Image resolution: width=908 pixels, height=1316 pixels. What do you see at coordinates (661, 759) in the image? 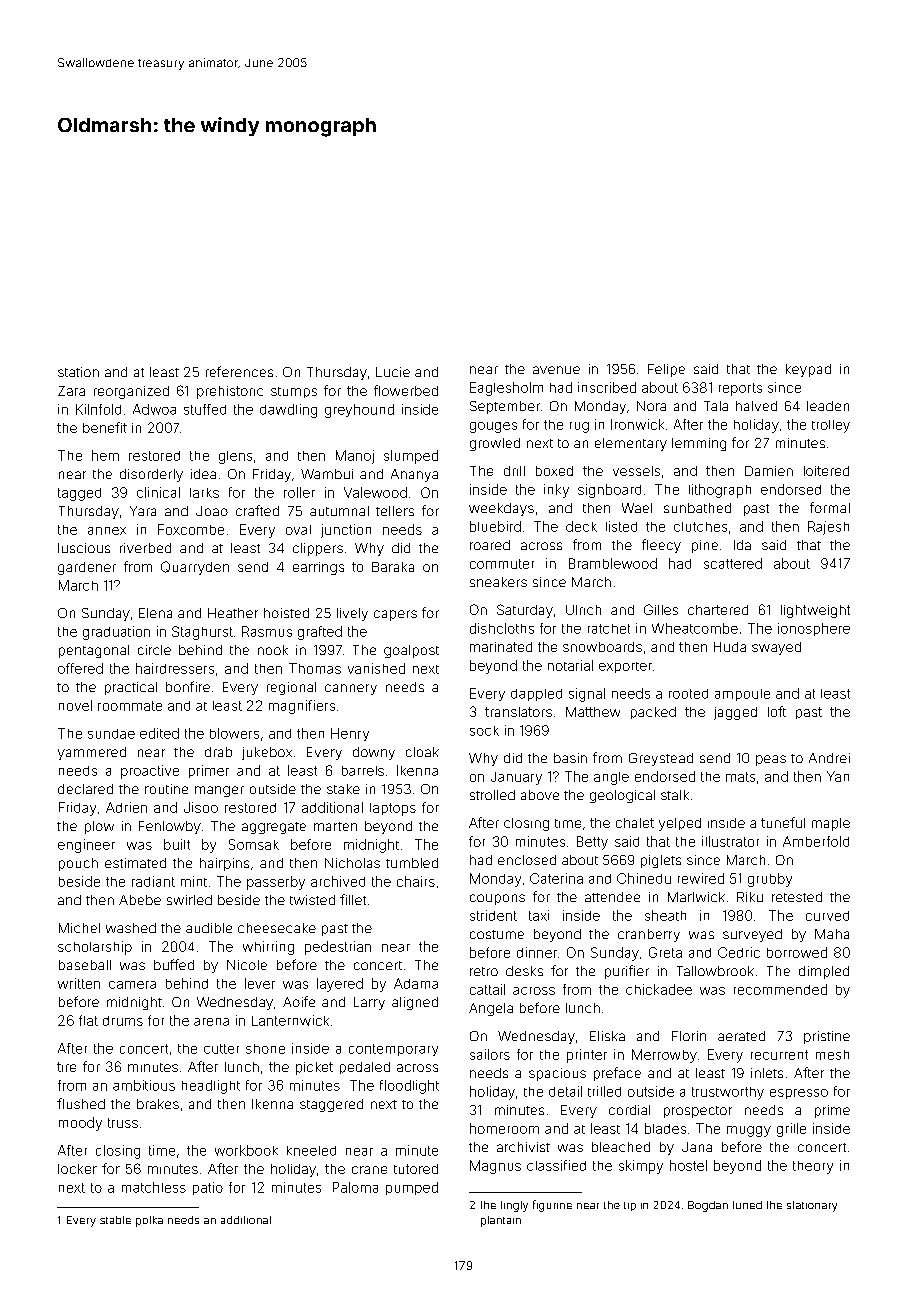
I see `Greystead` at bounding box center [661, 759].
